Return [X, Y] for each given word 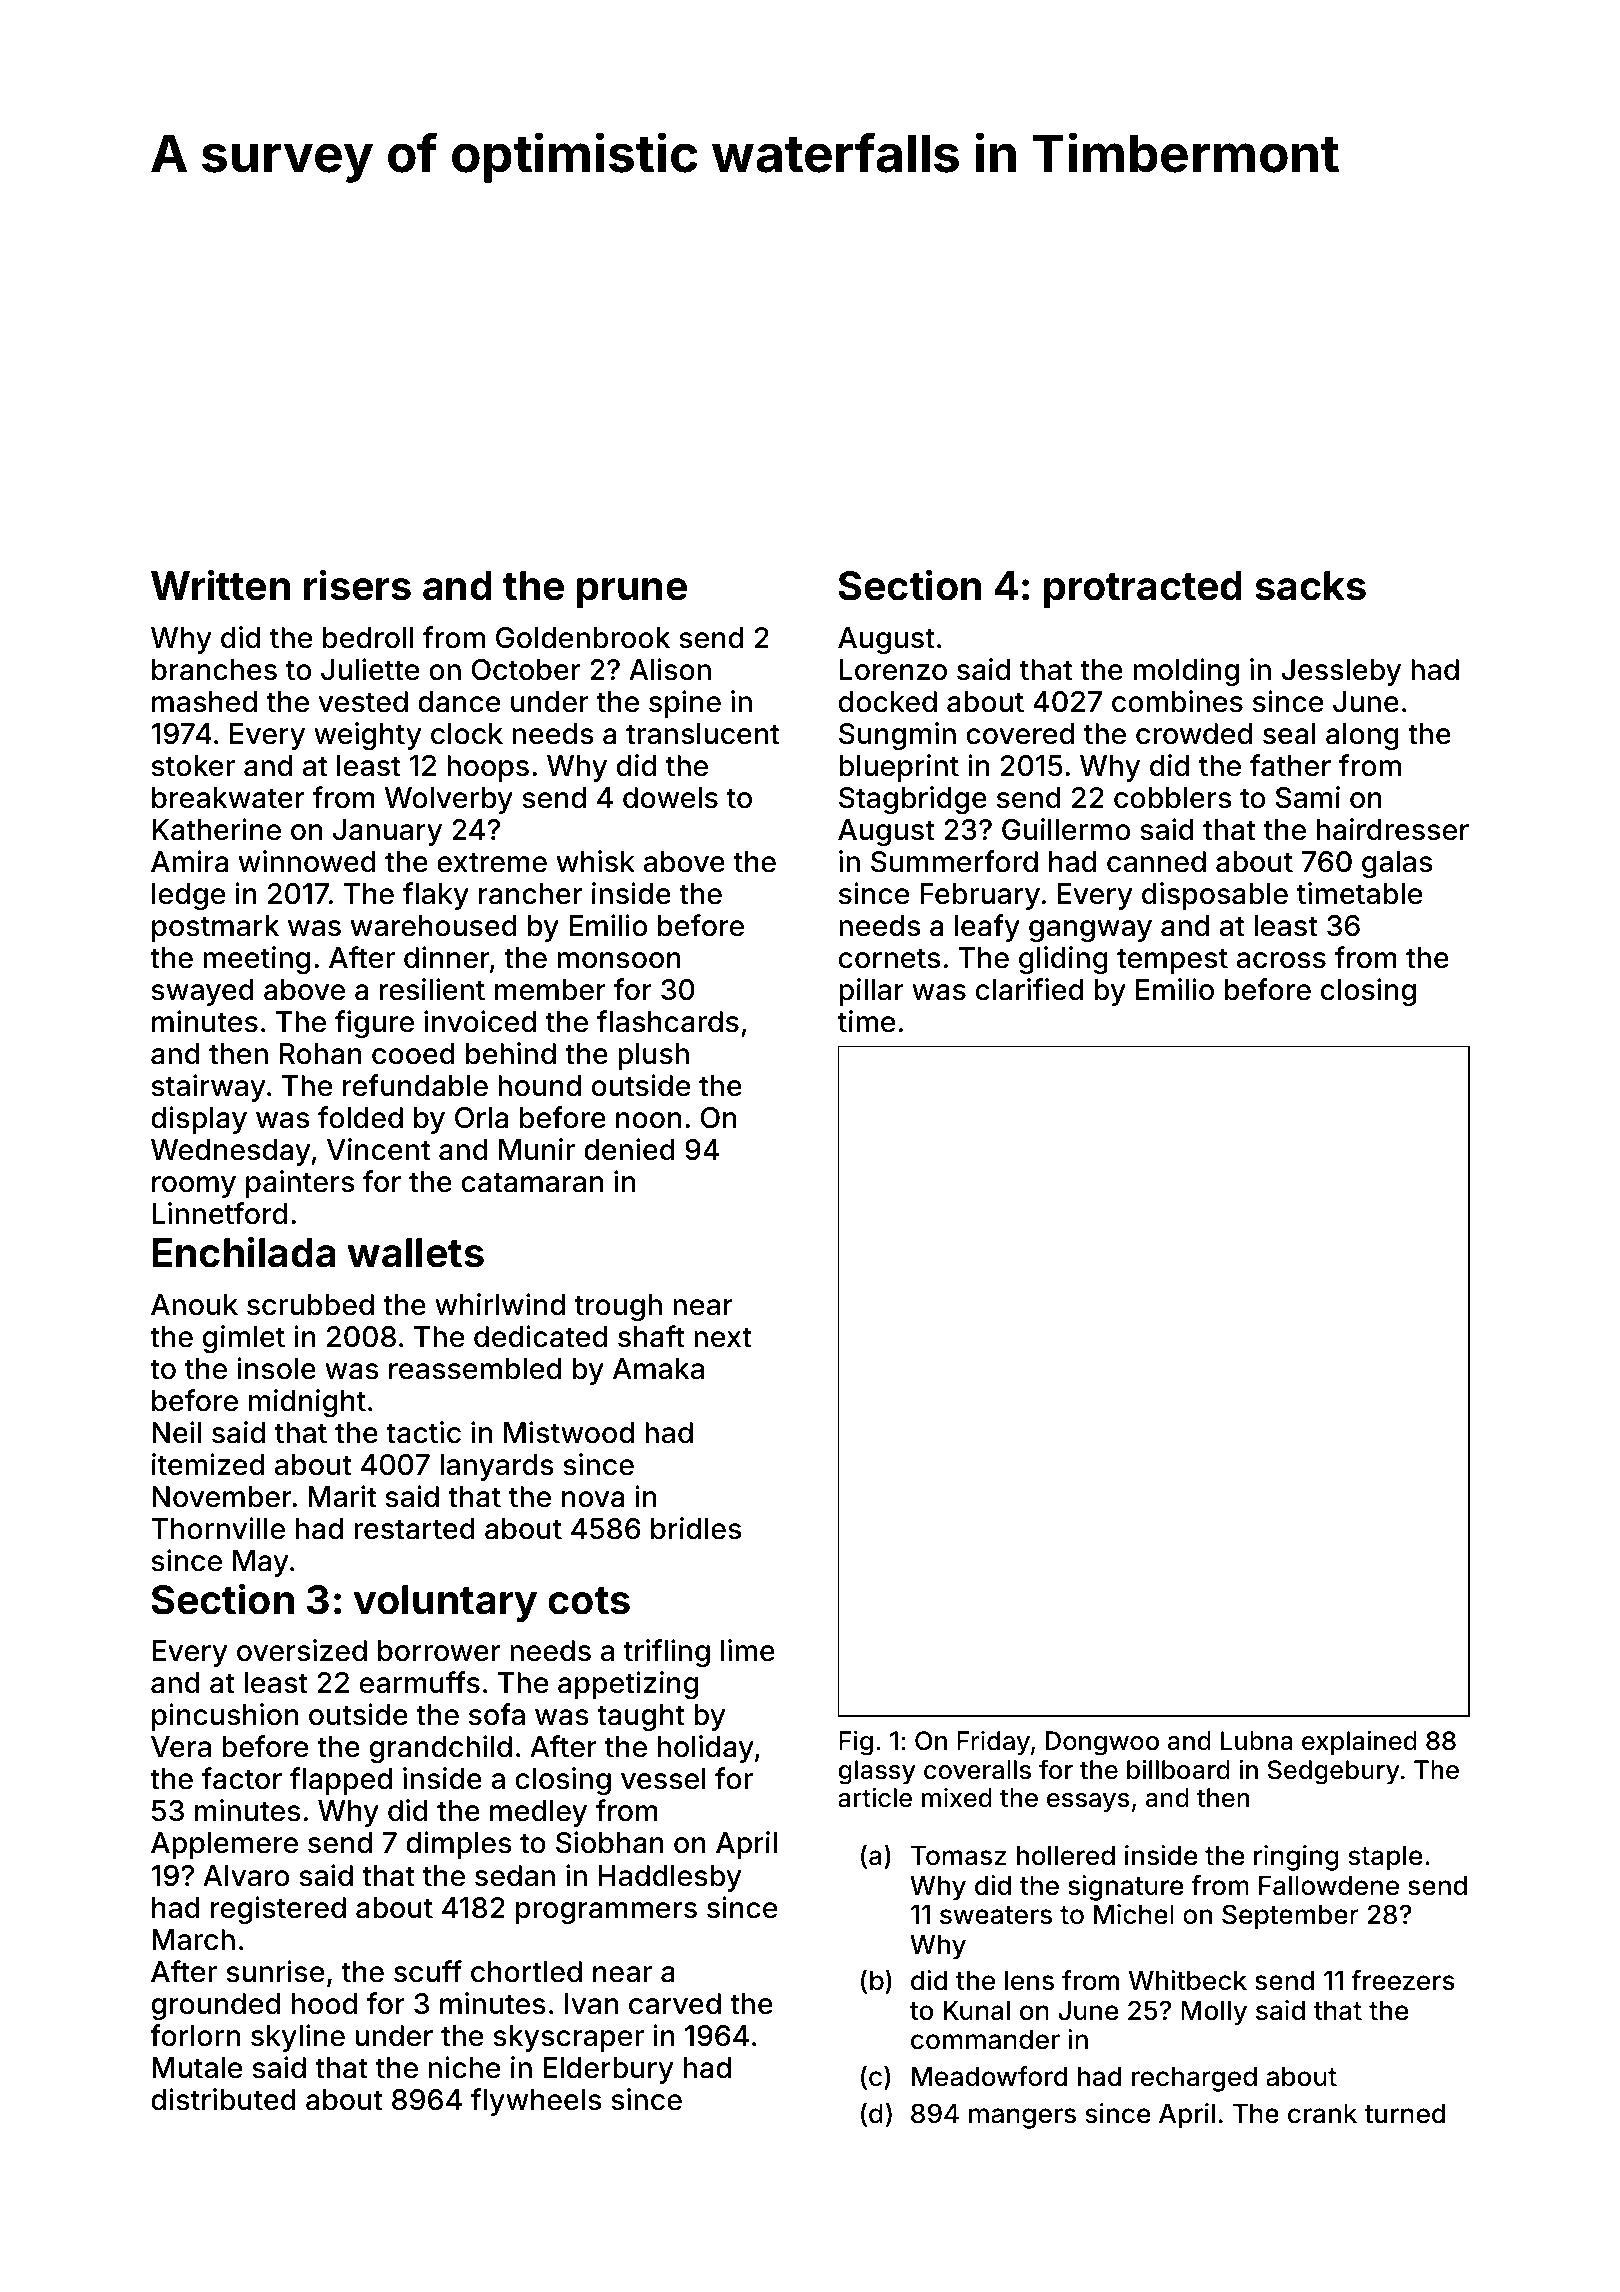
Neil [176, 1432]
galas [1397, 864]
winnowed [307, 861]
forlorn [195, 2035]
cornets [889, 958]
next [723, 1337]
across [1281, 960]
